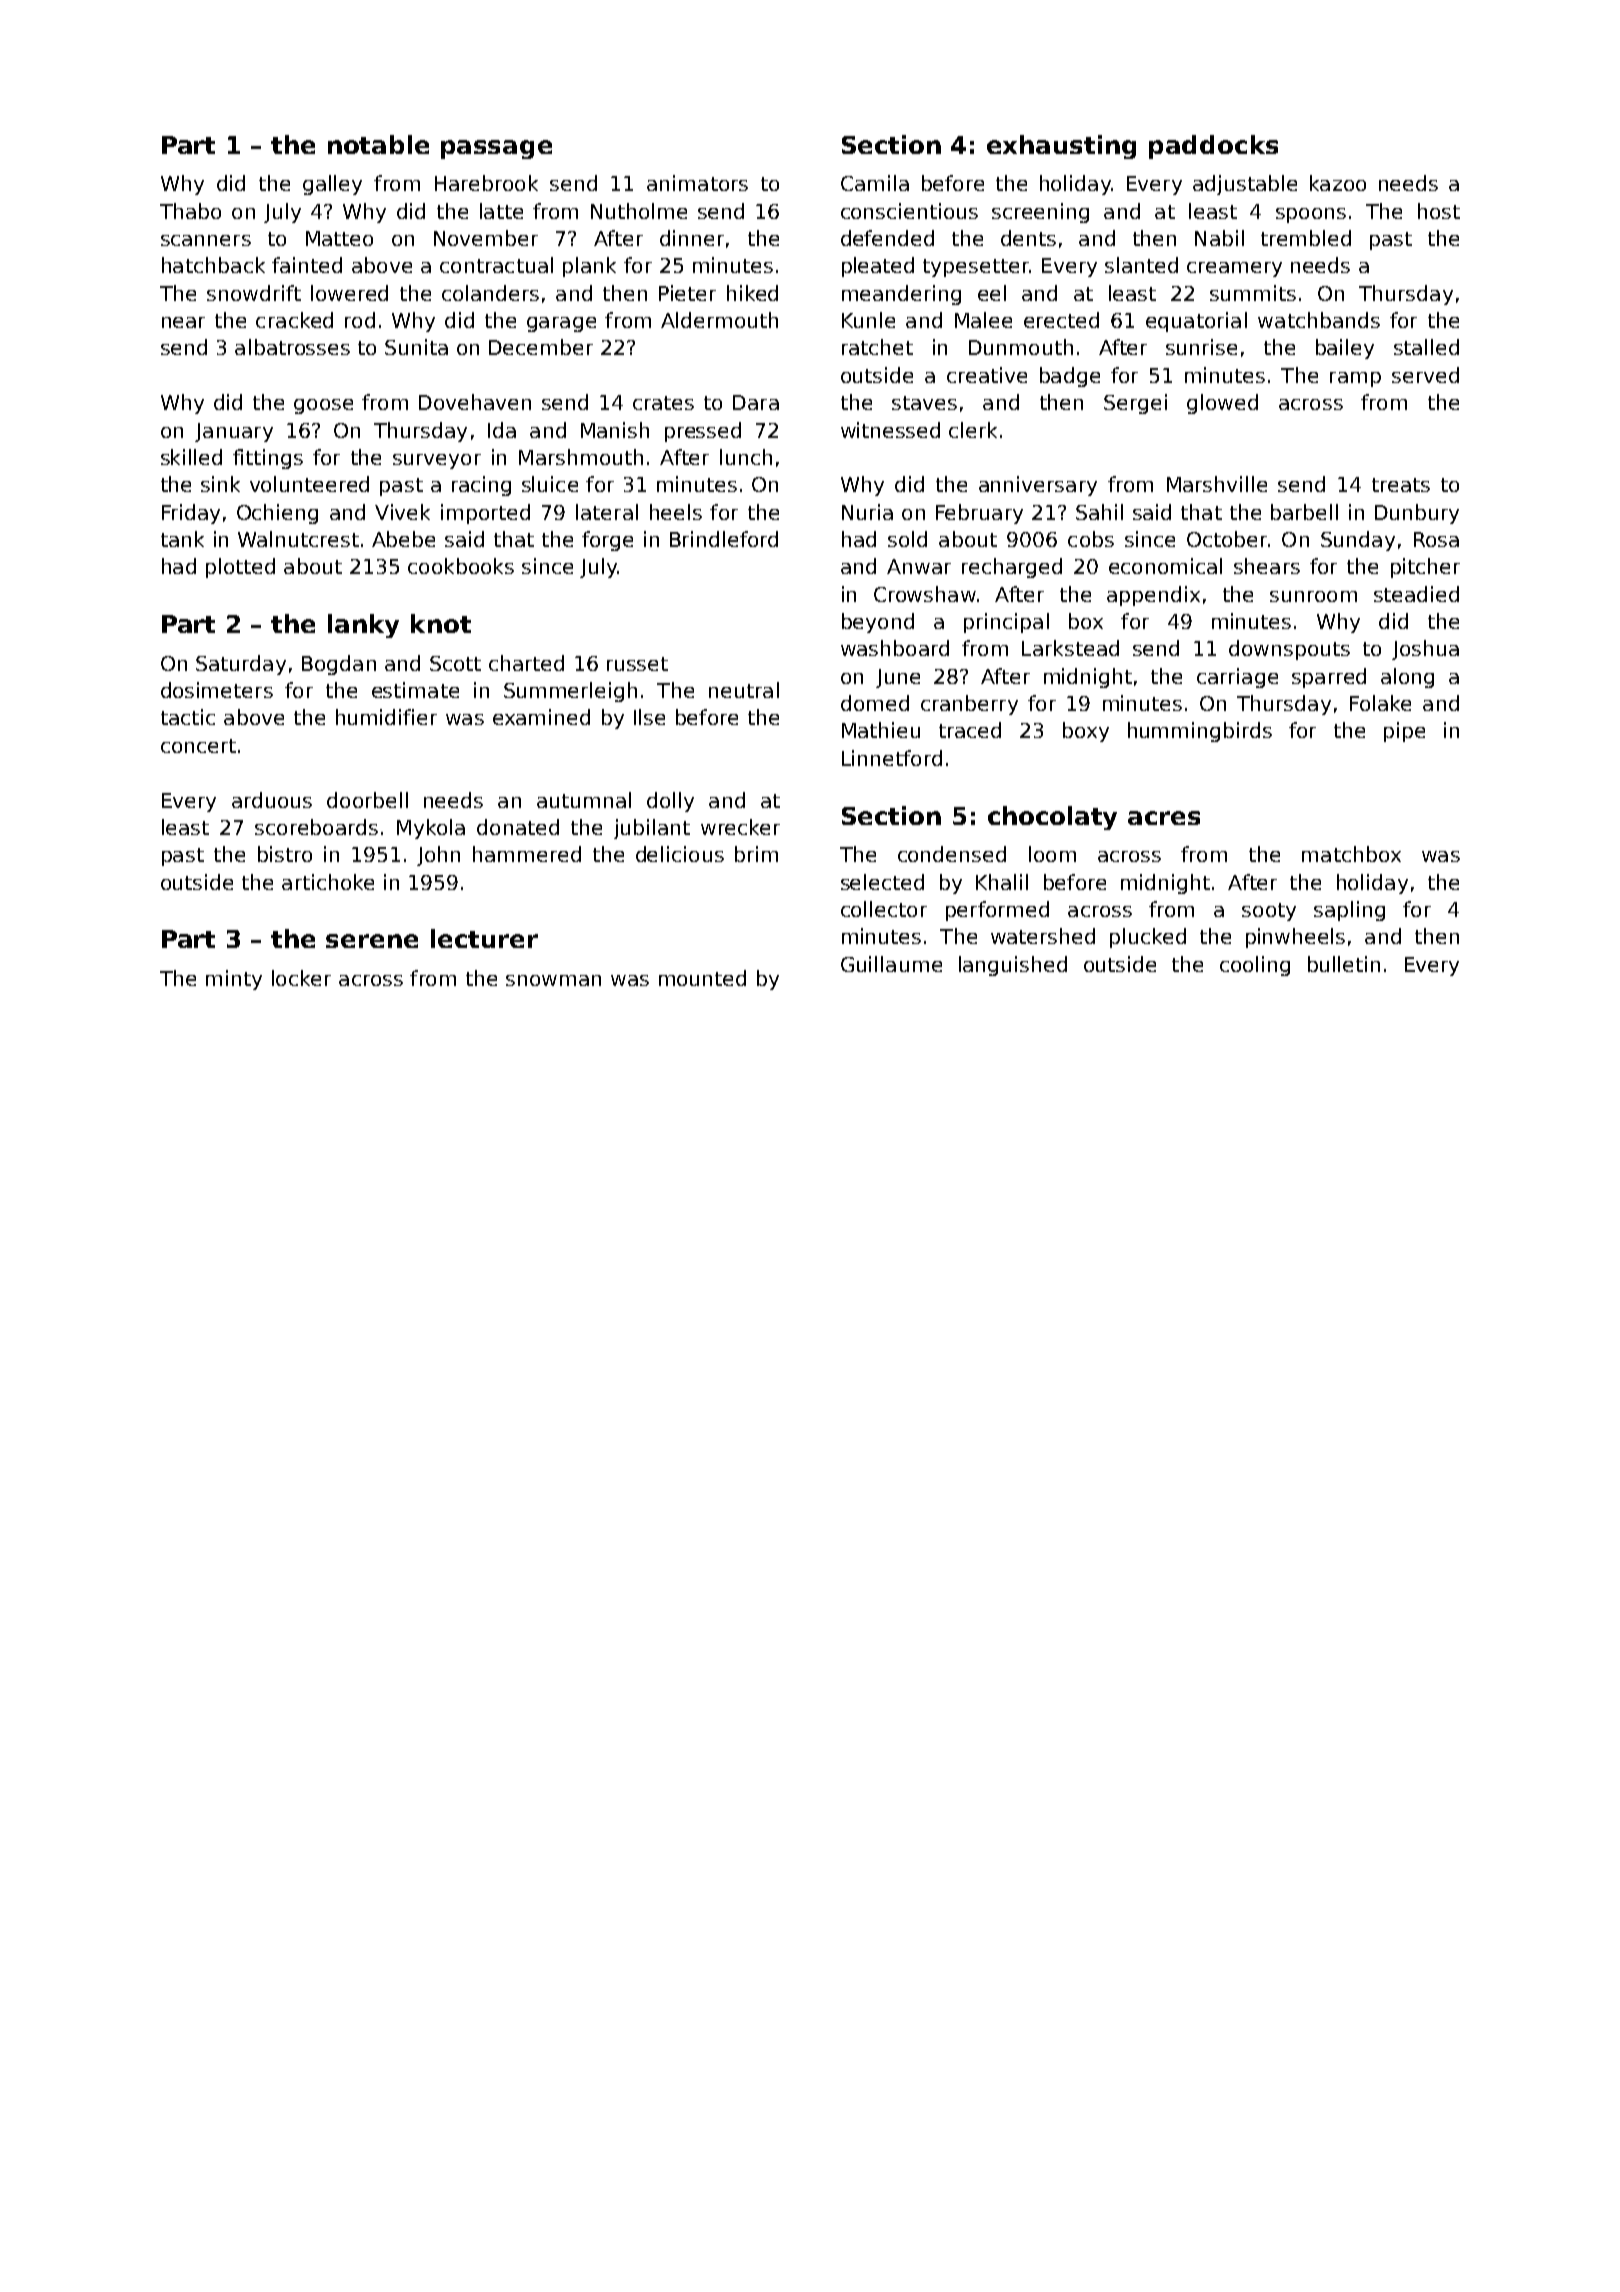 The height and width of the page is (2292, 1620). What do you see at coordinates (1013, 966) in the page?
I see `languished` at bounding box center [1013, 966].
